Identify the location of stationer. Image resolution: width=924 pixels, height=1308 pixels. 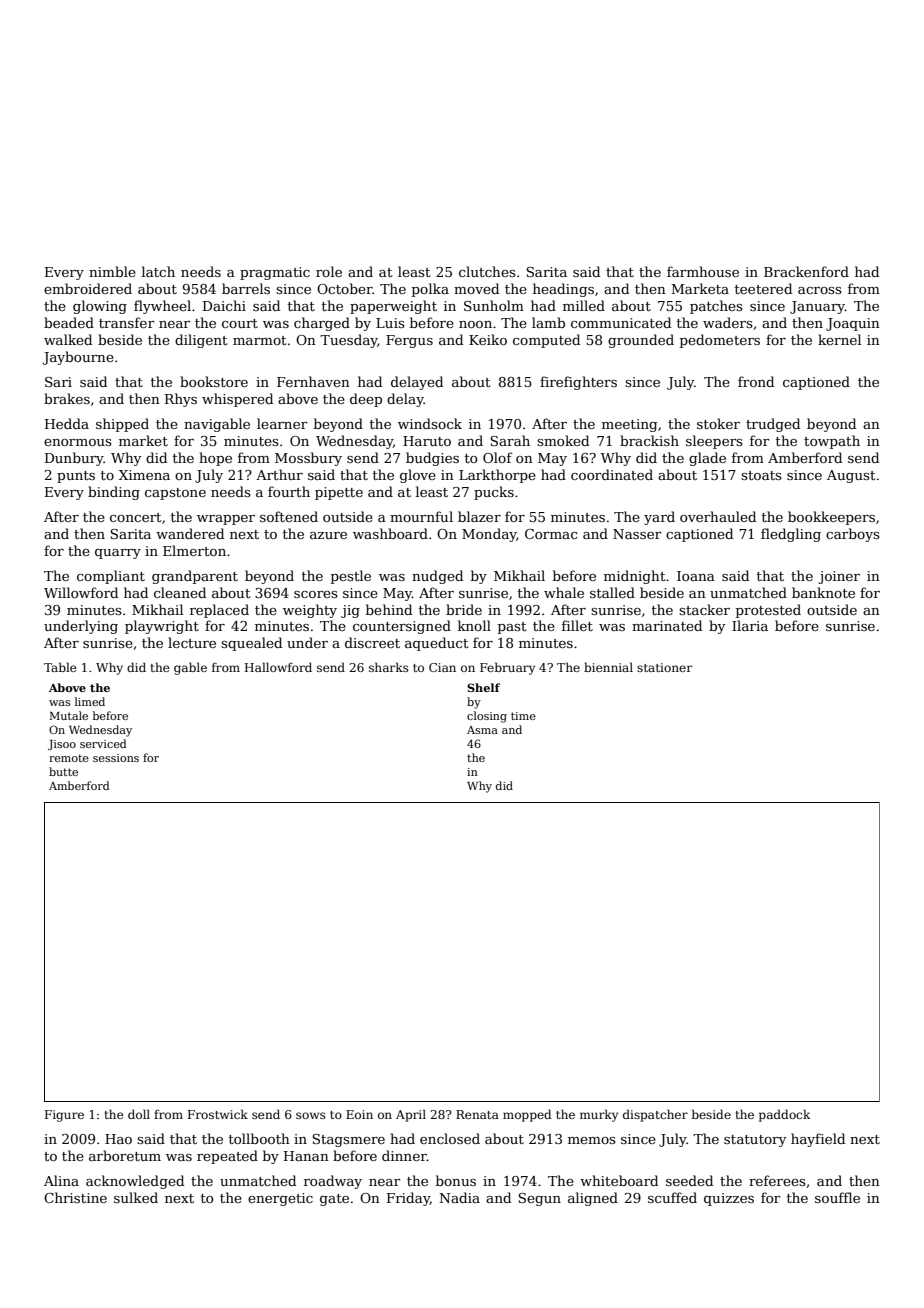
(664, 667).
